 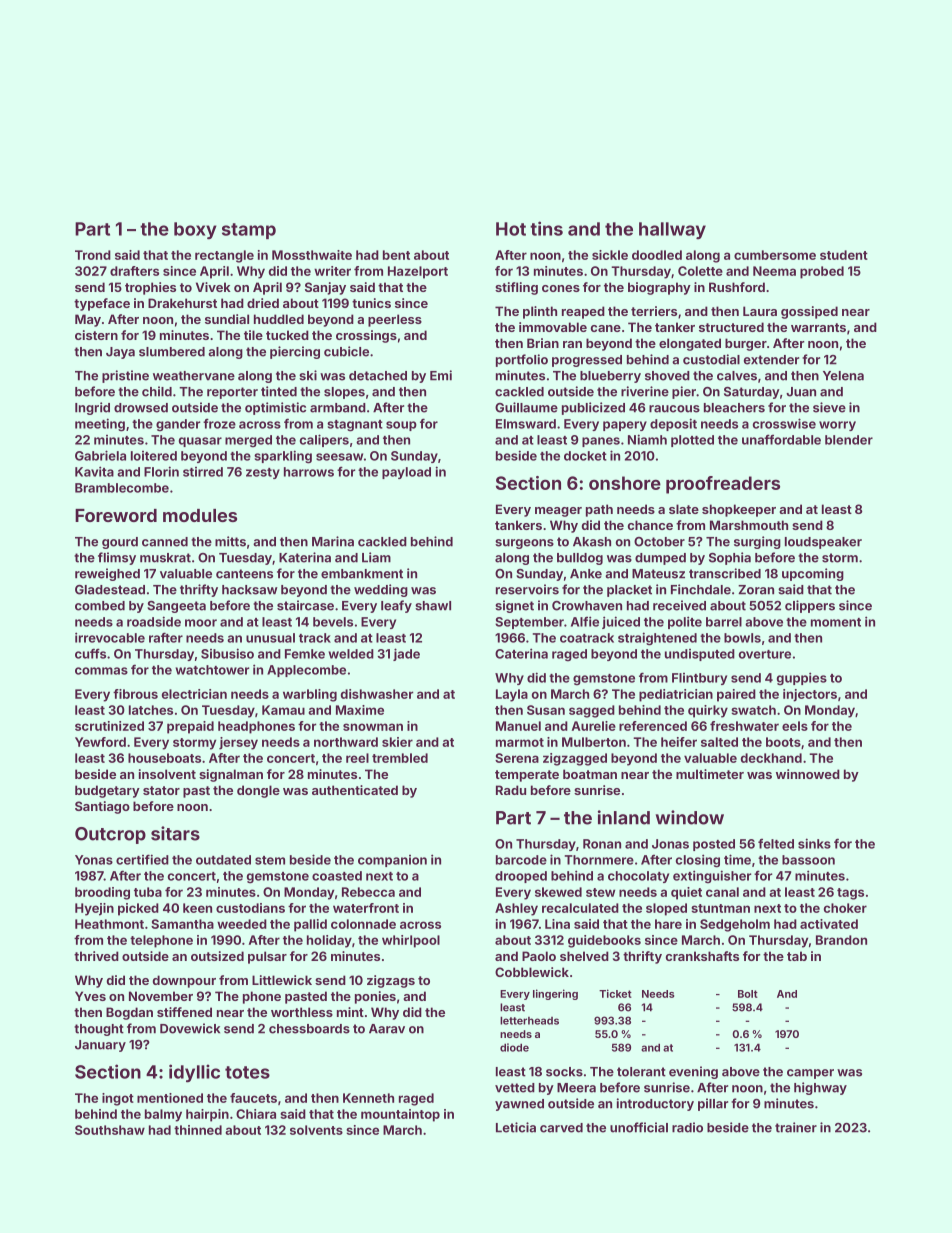 I want to click on hallway, so click(x=672, y=230).
